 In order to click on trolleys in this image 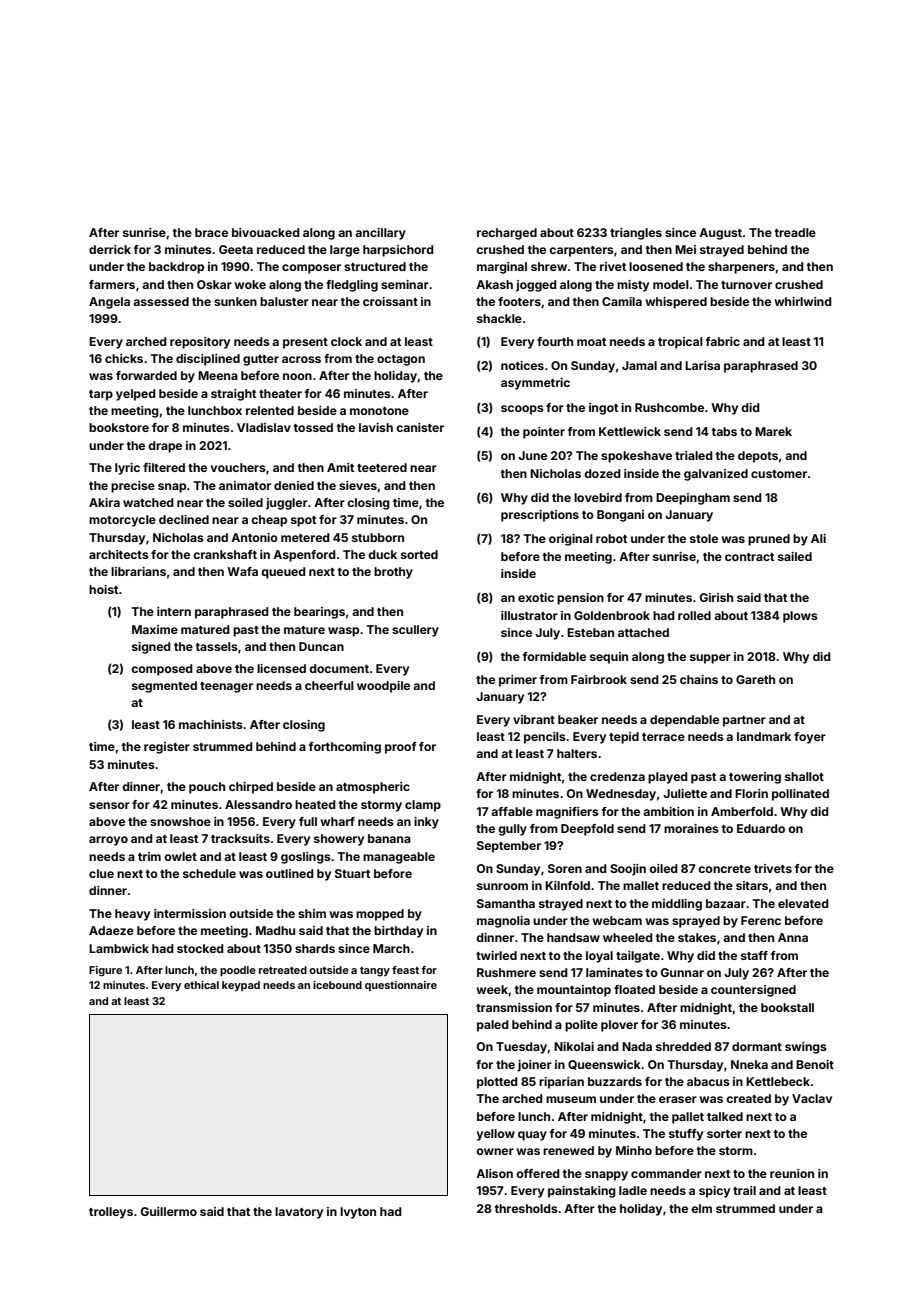, I will do `click(111, 1213)`.
